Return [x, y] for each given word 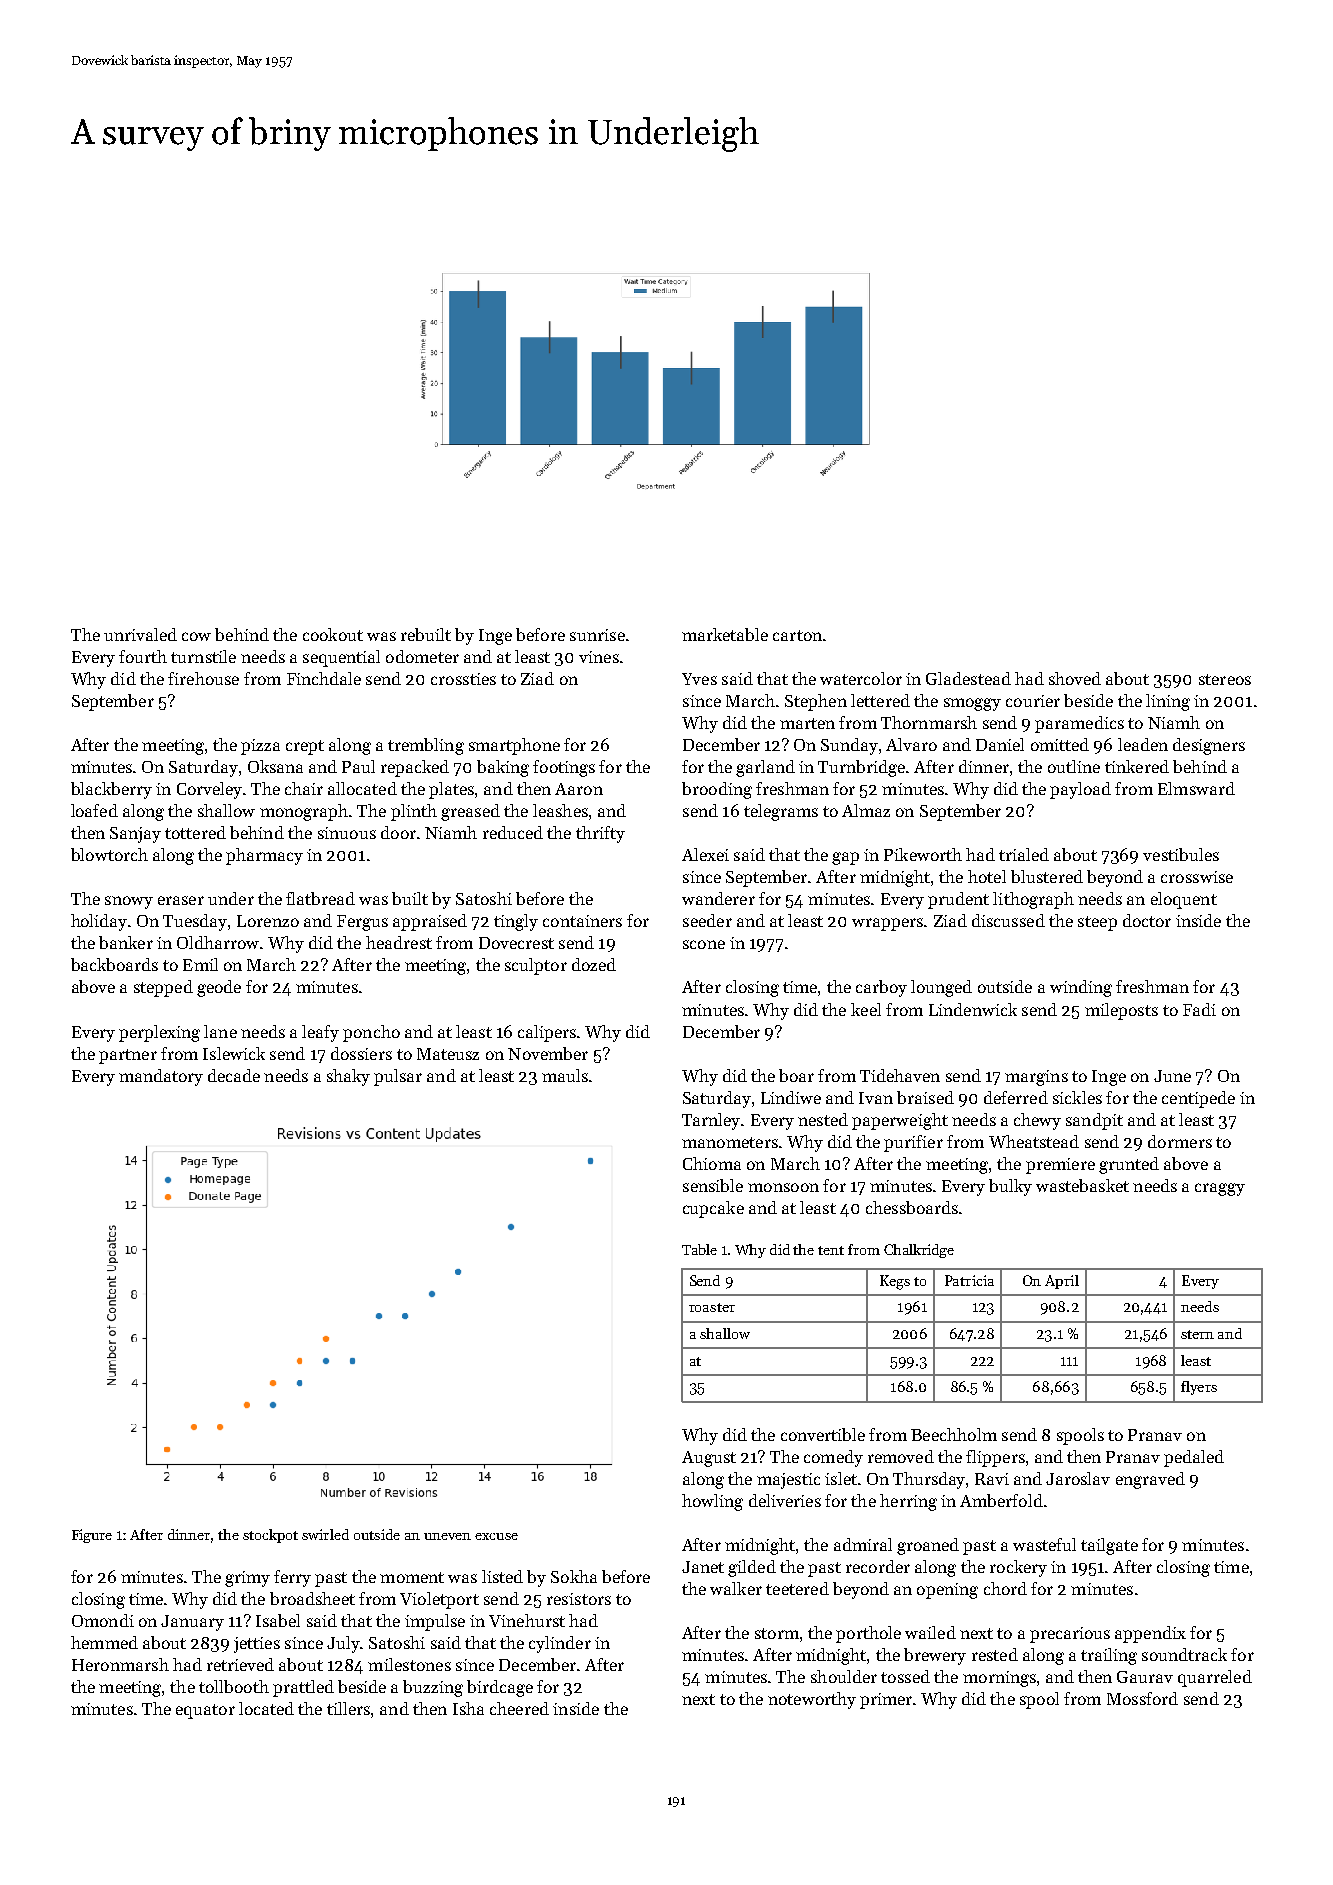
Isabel [278, 1620]
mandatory [161, 1077]
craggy [1220, 1189]
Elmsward [1196, 788]
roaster [712, 1307]
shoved [1075, 678]
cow [196, 636]
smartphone [514, 746]
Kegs [895, 1282]
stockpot [270, 1536]
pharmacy [264, 856]
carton [797, 635]
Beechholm [954, 1434]
